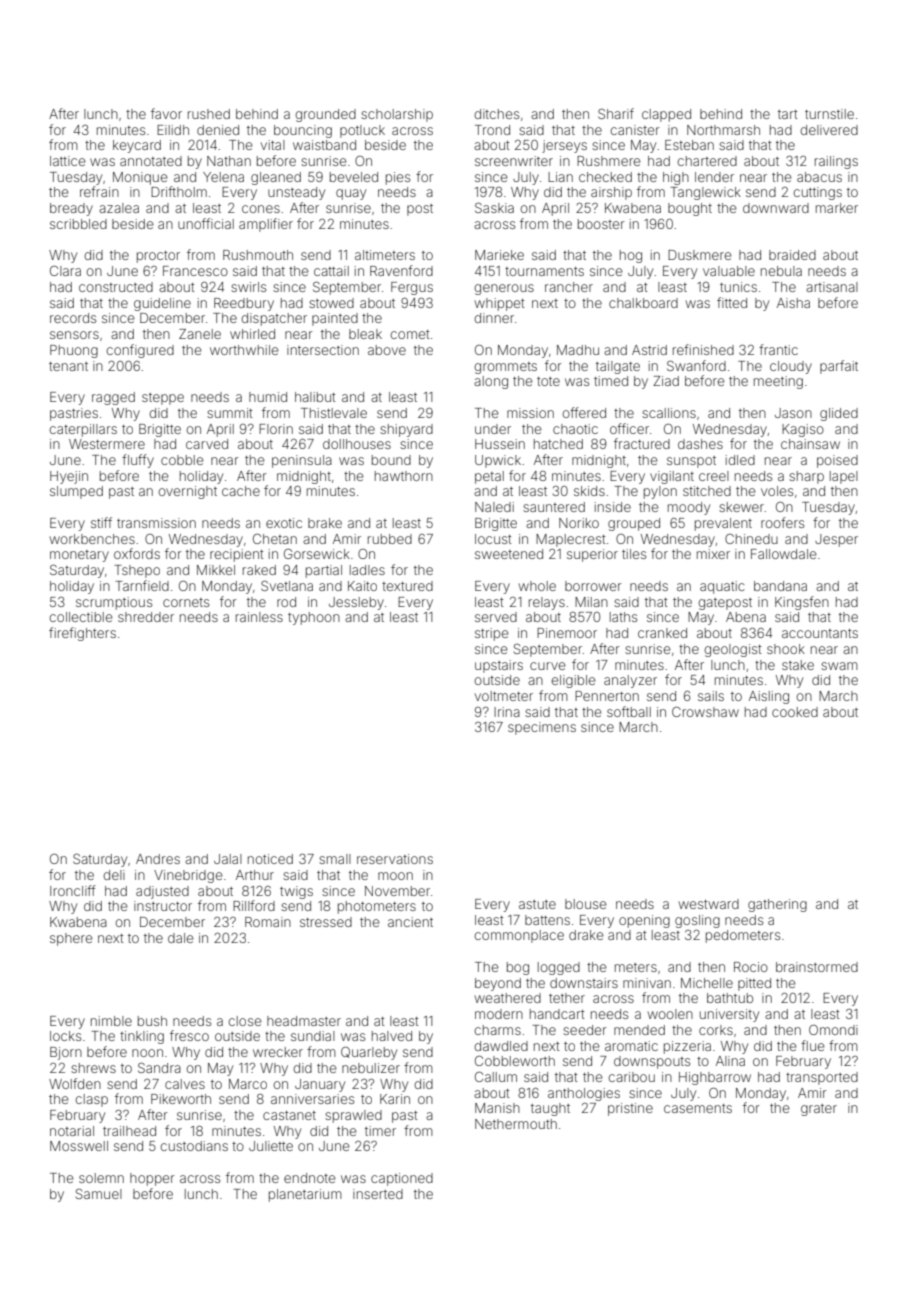 This screenshot has width=908, height=1316. Describe the element at coordinates (492, 130) in the screenshot. I see `Trond` at that location.
